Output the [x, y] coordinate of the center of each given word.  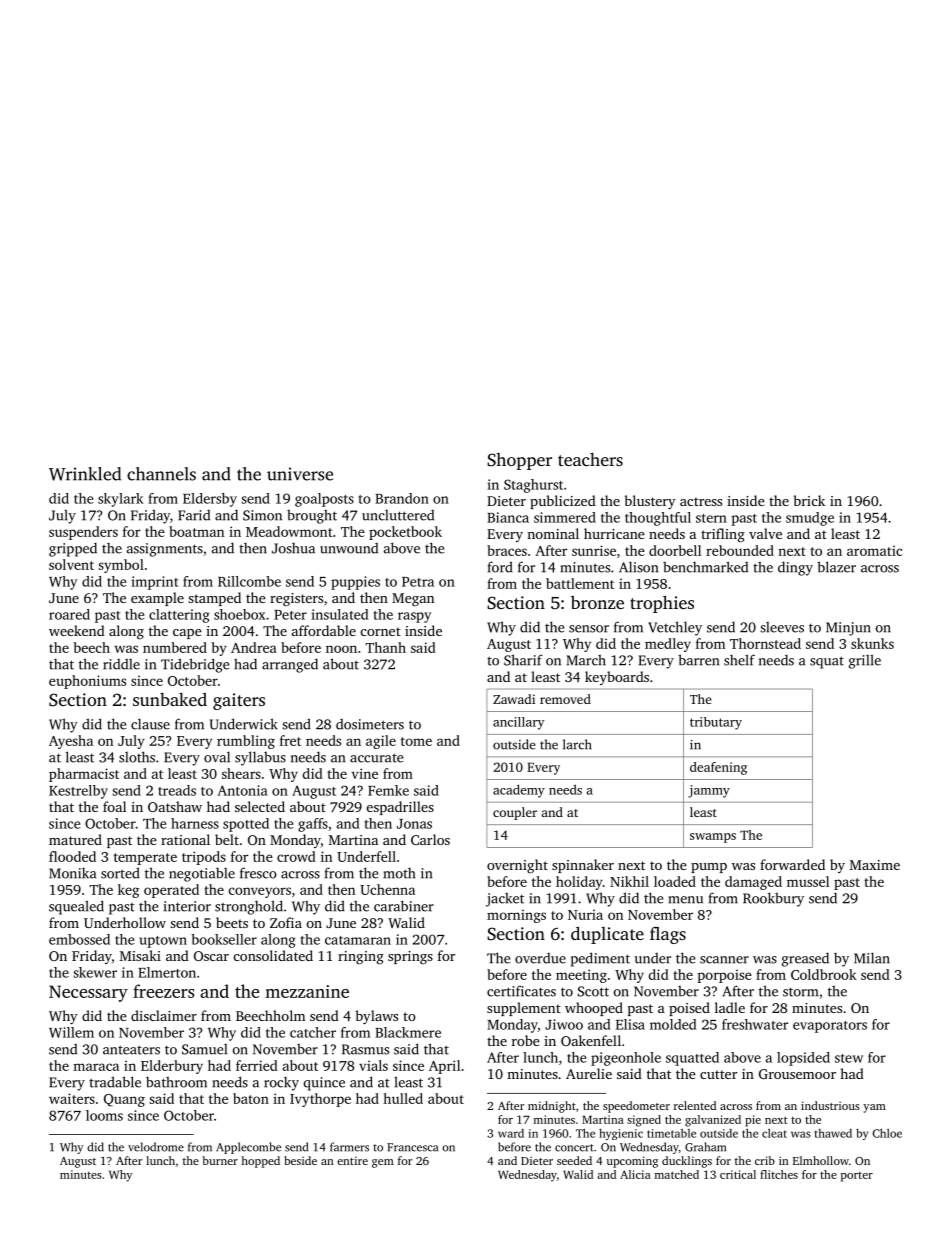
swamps [713, 838]
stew [849, 1058]
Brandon [402, 498]
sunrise [594, 550]
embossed [79, 939]
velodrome [156, 1147]
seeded [574, 1160]
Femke [388, 790]
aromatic [874, 551]
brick [809, 500]
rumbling [246, 742]
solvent [71, 564]
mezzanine [307, 991]
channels [161, 474]
